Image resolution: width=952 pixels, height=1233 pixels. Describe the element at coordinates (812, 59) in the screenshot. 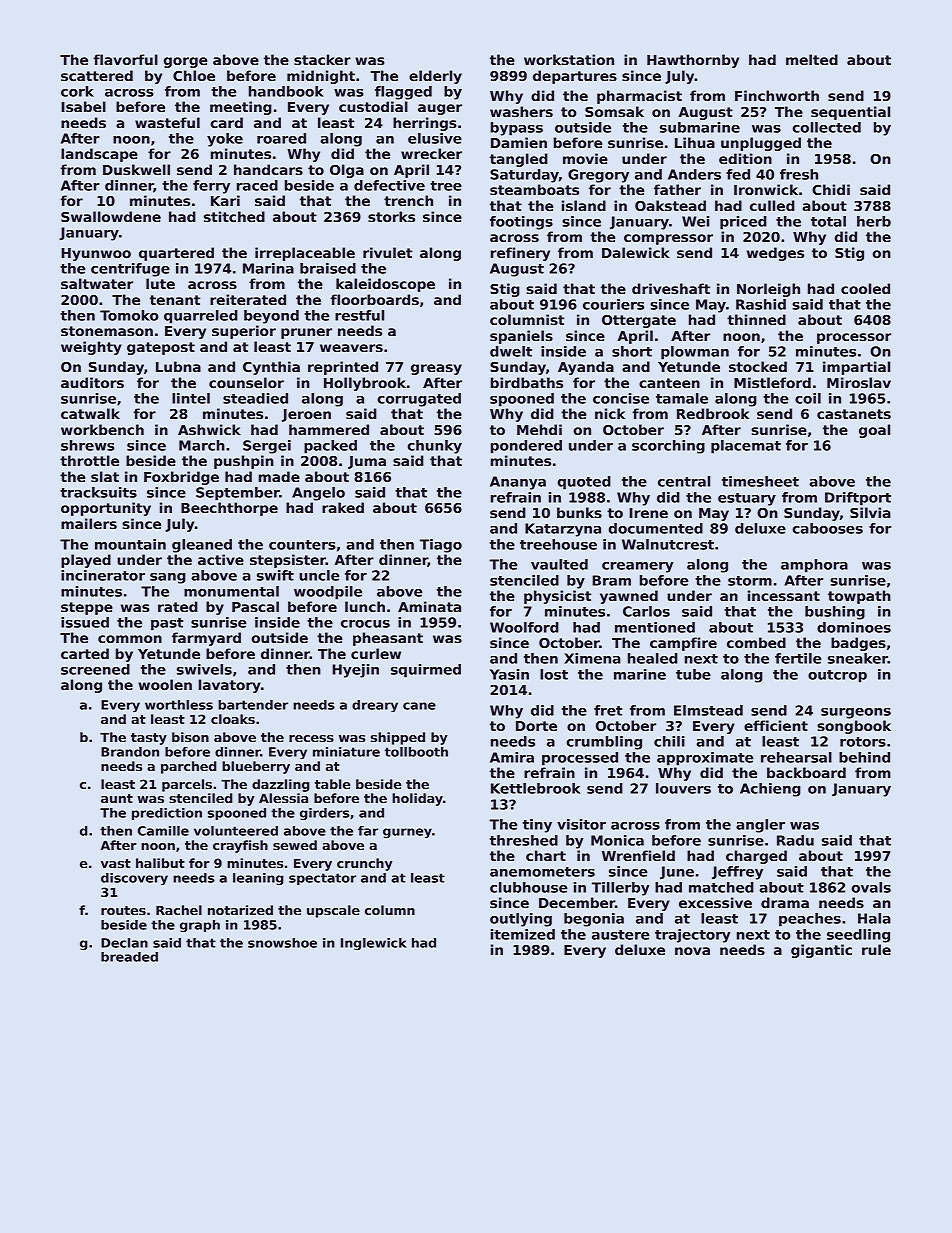

I see `melted` at that location.
